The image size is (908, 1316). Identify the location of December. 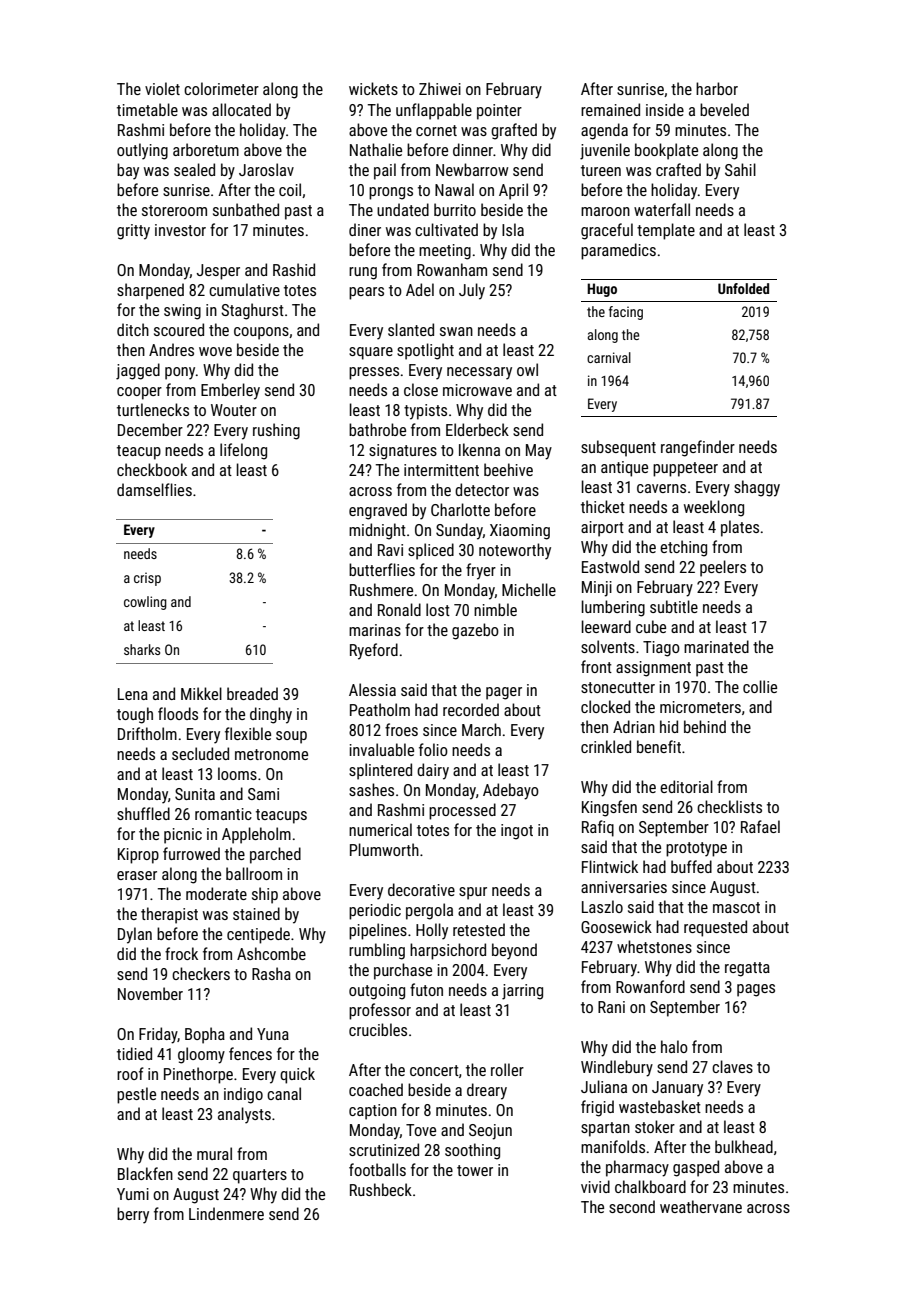
(150, 429).
